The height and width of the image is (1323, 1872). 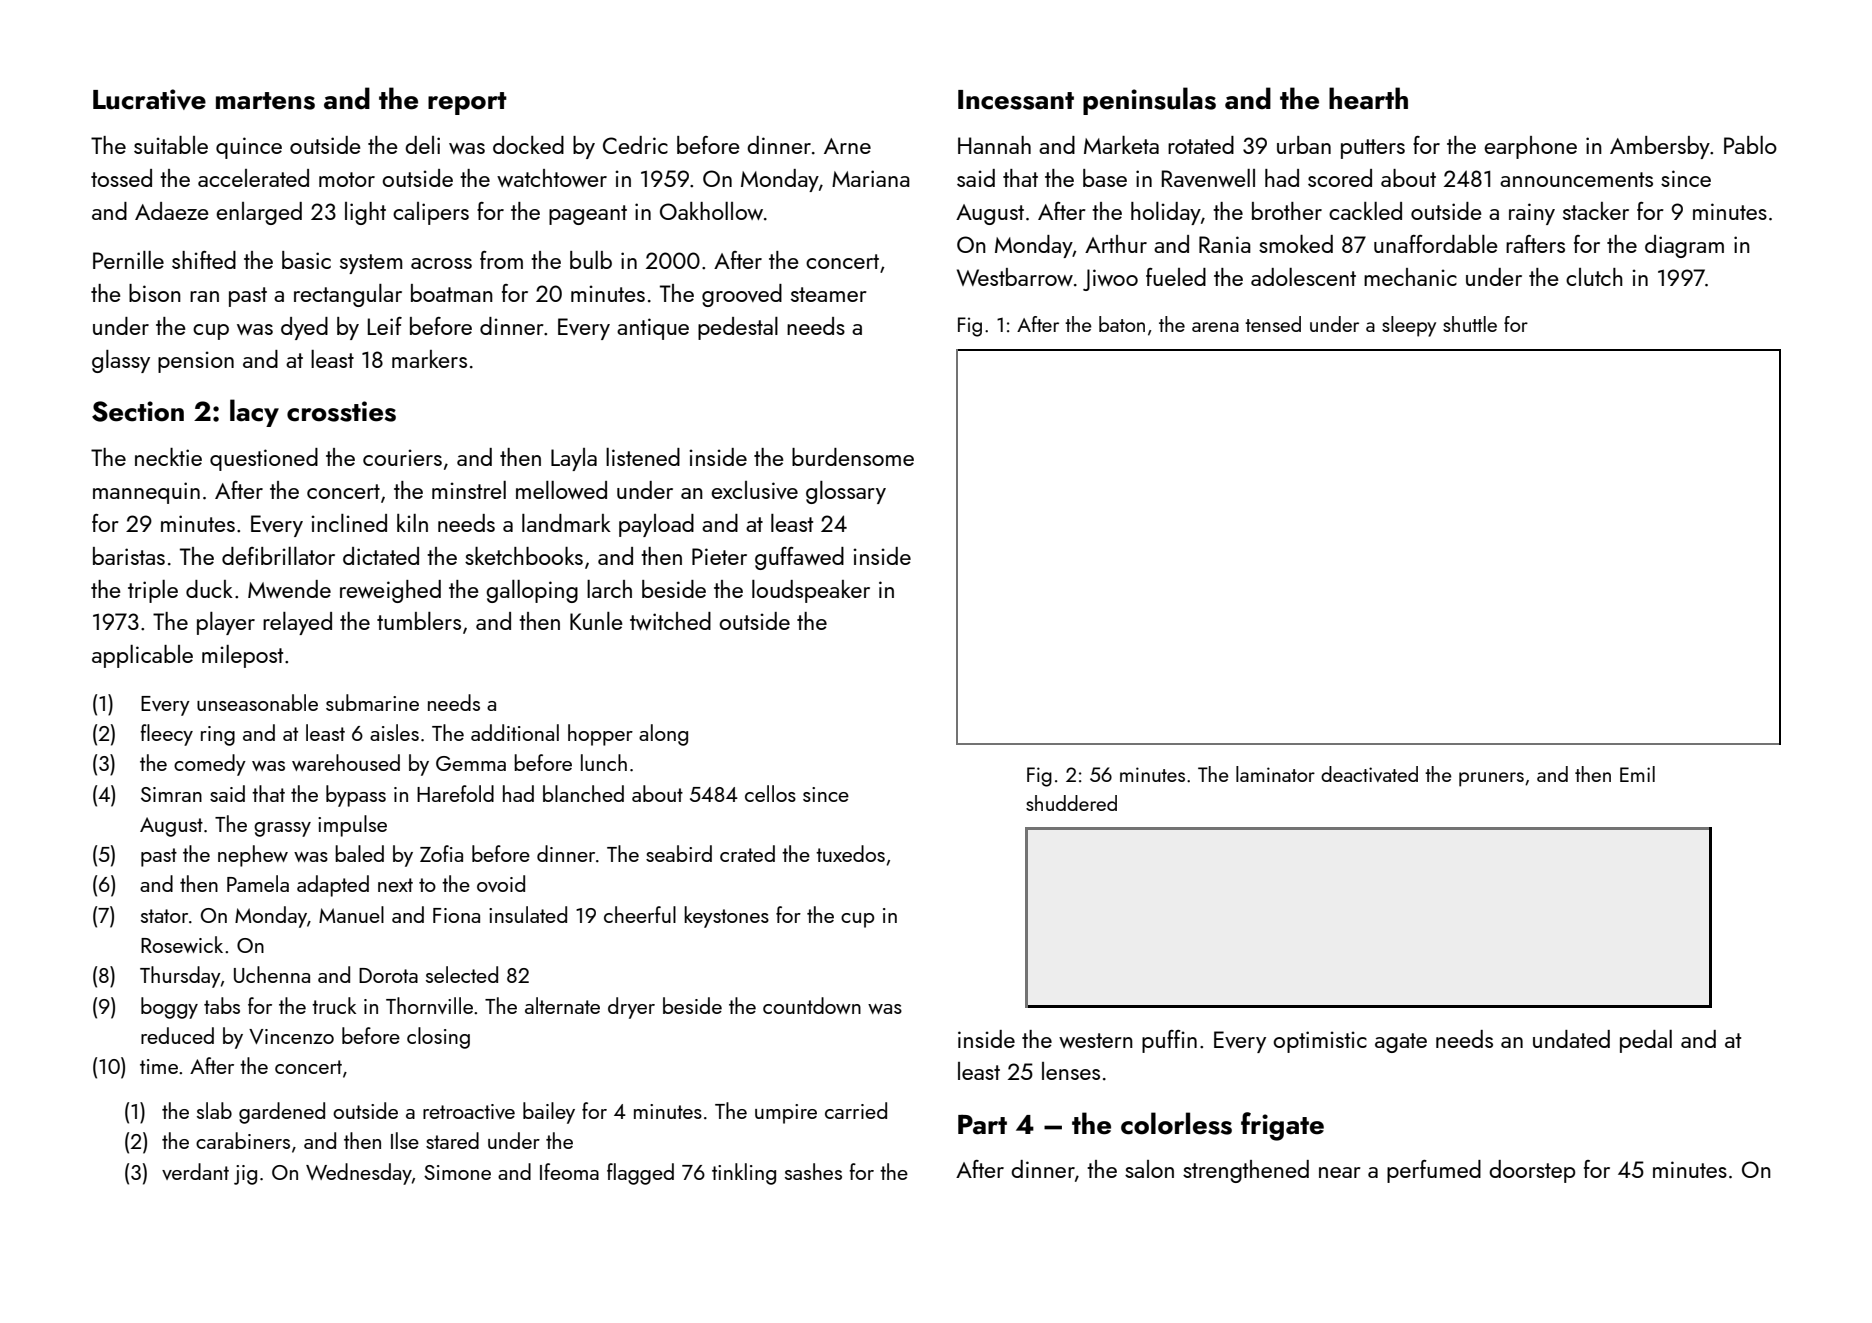 What do you see at coordinates (1470, 324) in the image?
I see `shuttle` at bounding box center [1470, 324].
